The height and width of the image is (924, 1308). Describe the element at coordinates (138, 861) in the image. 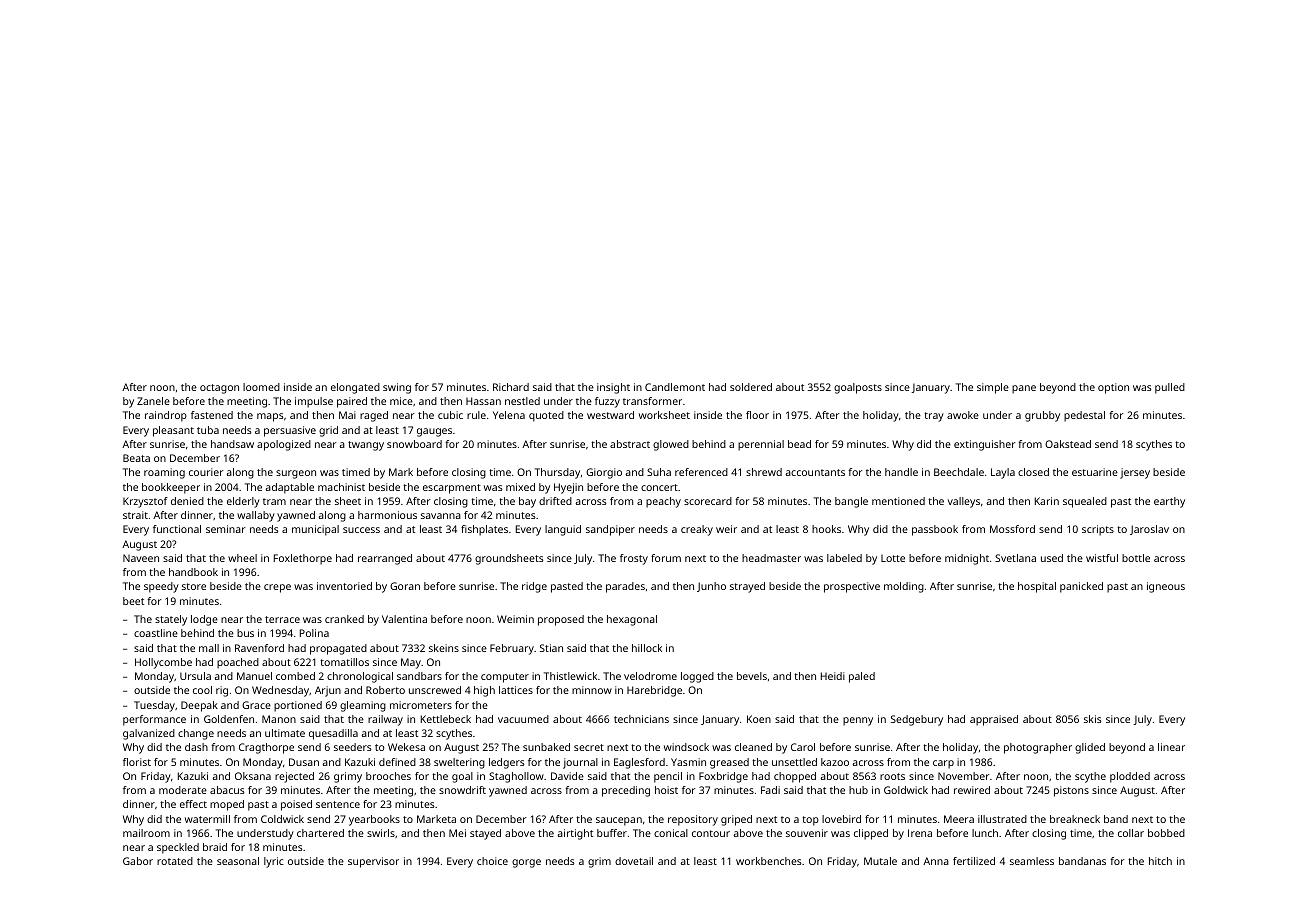

I see `Gabor` at that location.
